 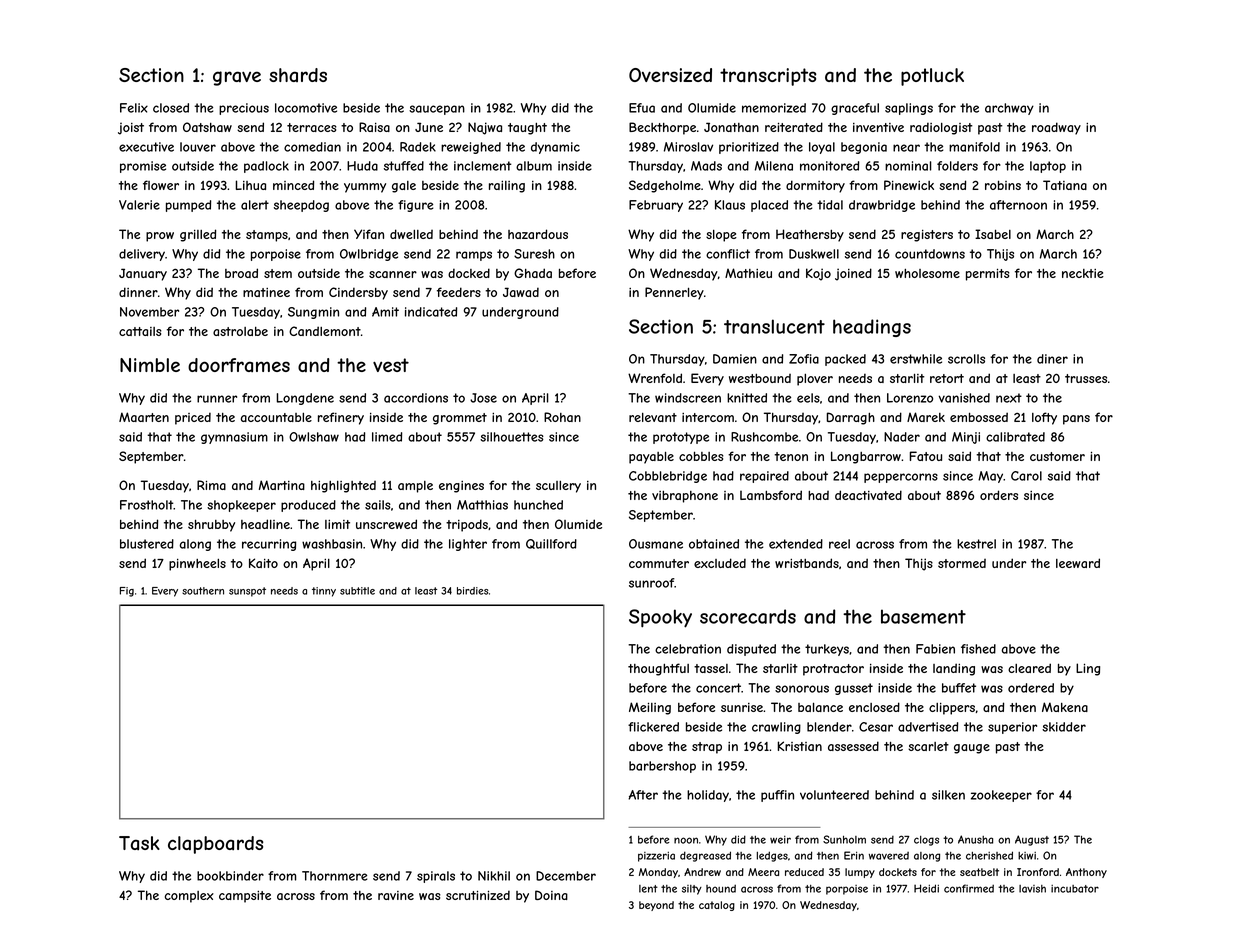 What do you see at coordinates (150, 365) in the screenshot?
I see `Nimble` at bounding box center [150, 365].
